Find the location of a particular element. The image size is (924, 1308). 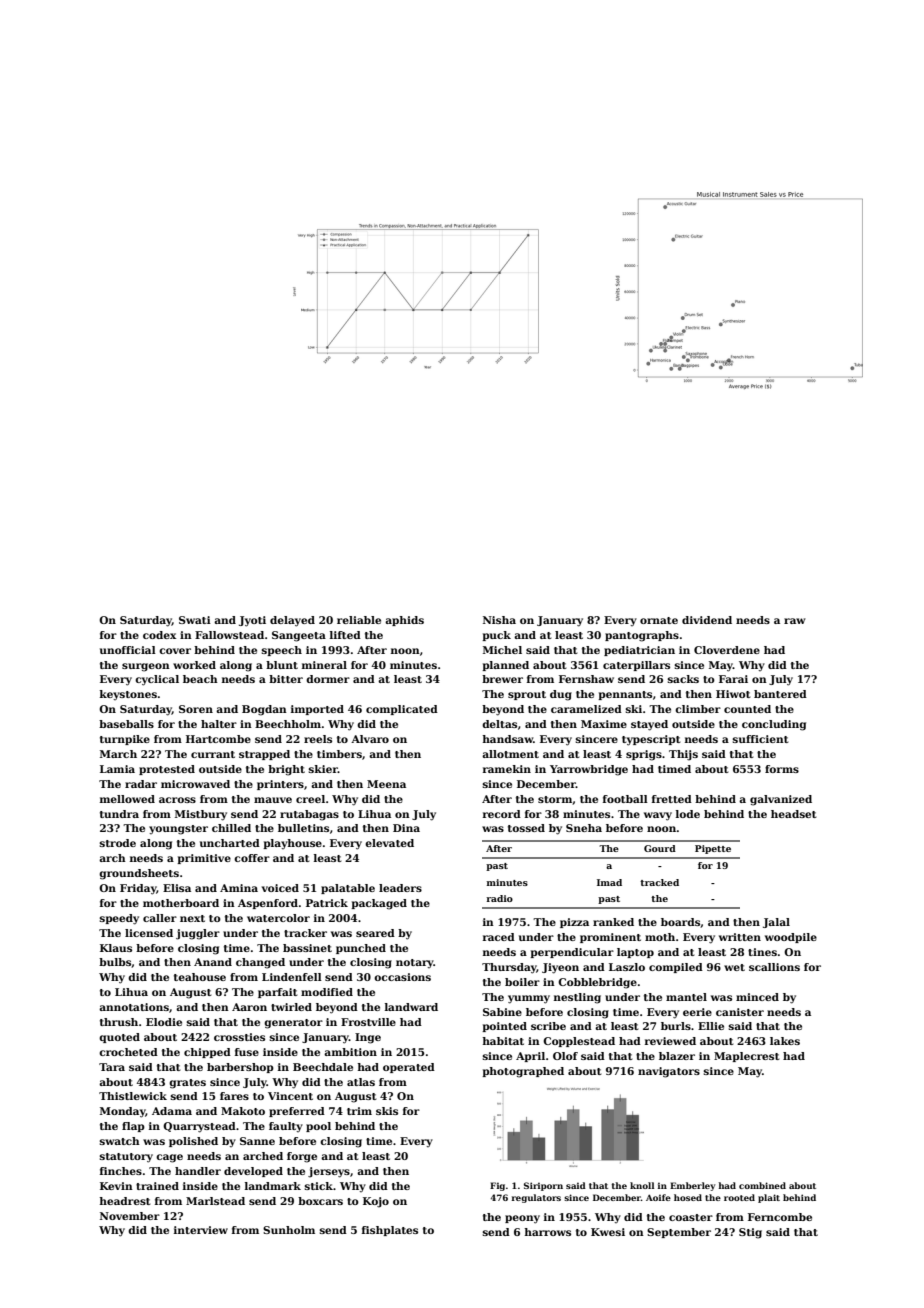

bantered is located at coordinates (780, 694).
